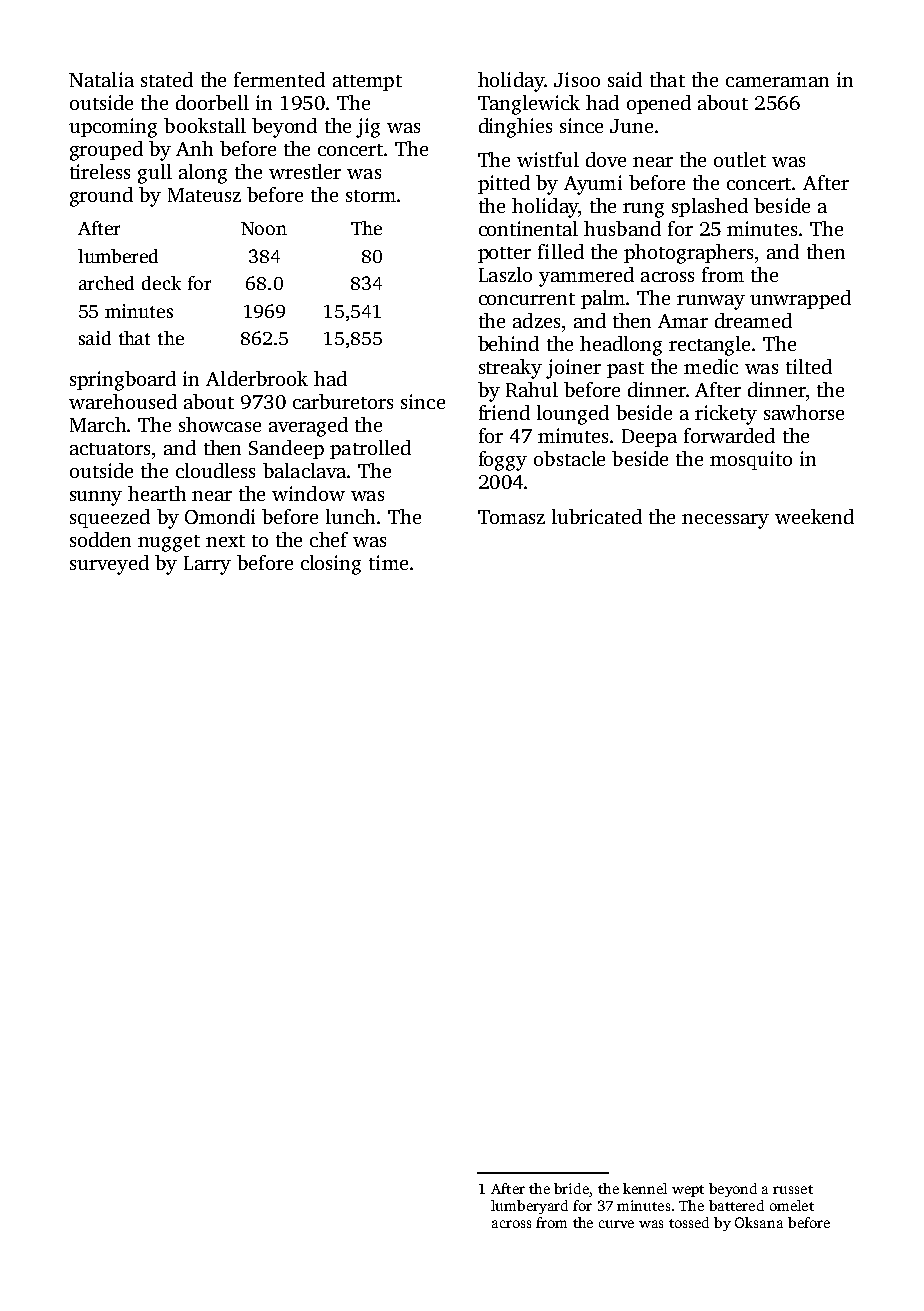 The image size is (924, 1311). What do you see at coordinates (571, 1188) in the image?
I see `bride` at bounding box center [571, 1188].
